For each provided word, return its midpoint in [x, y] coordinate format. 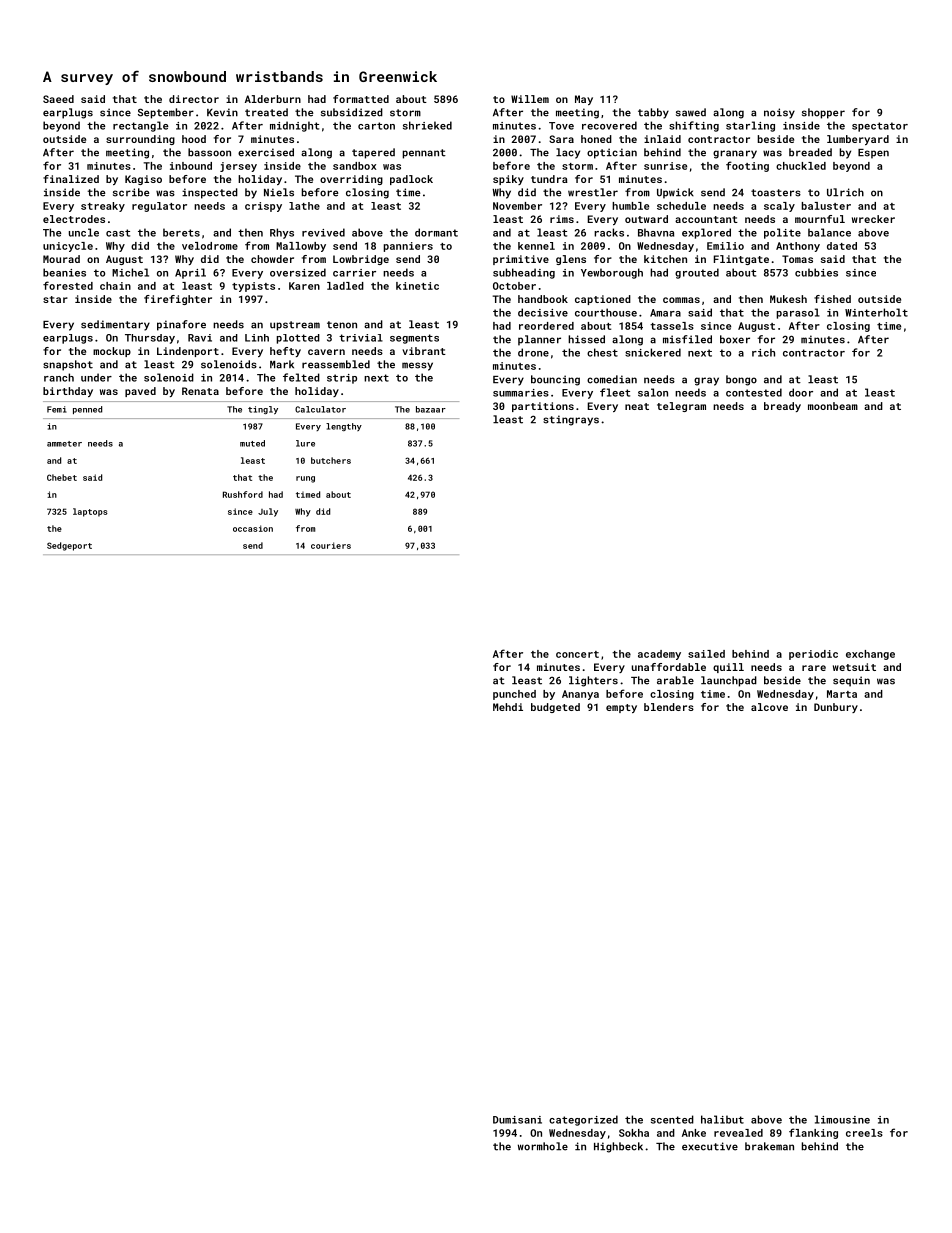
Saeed [58, 99]
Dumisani [517, 1120]
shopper [823, 113]
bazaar [431, 409]
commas [681, 300]
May [584, 100]
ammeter [64, 444]
